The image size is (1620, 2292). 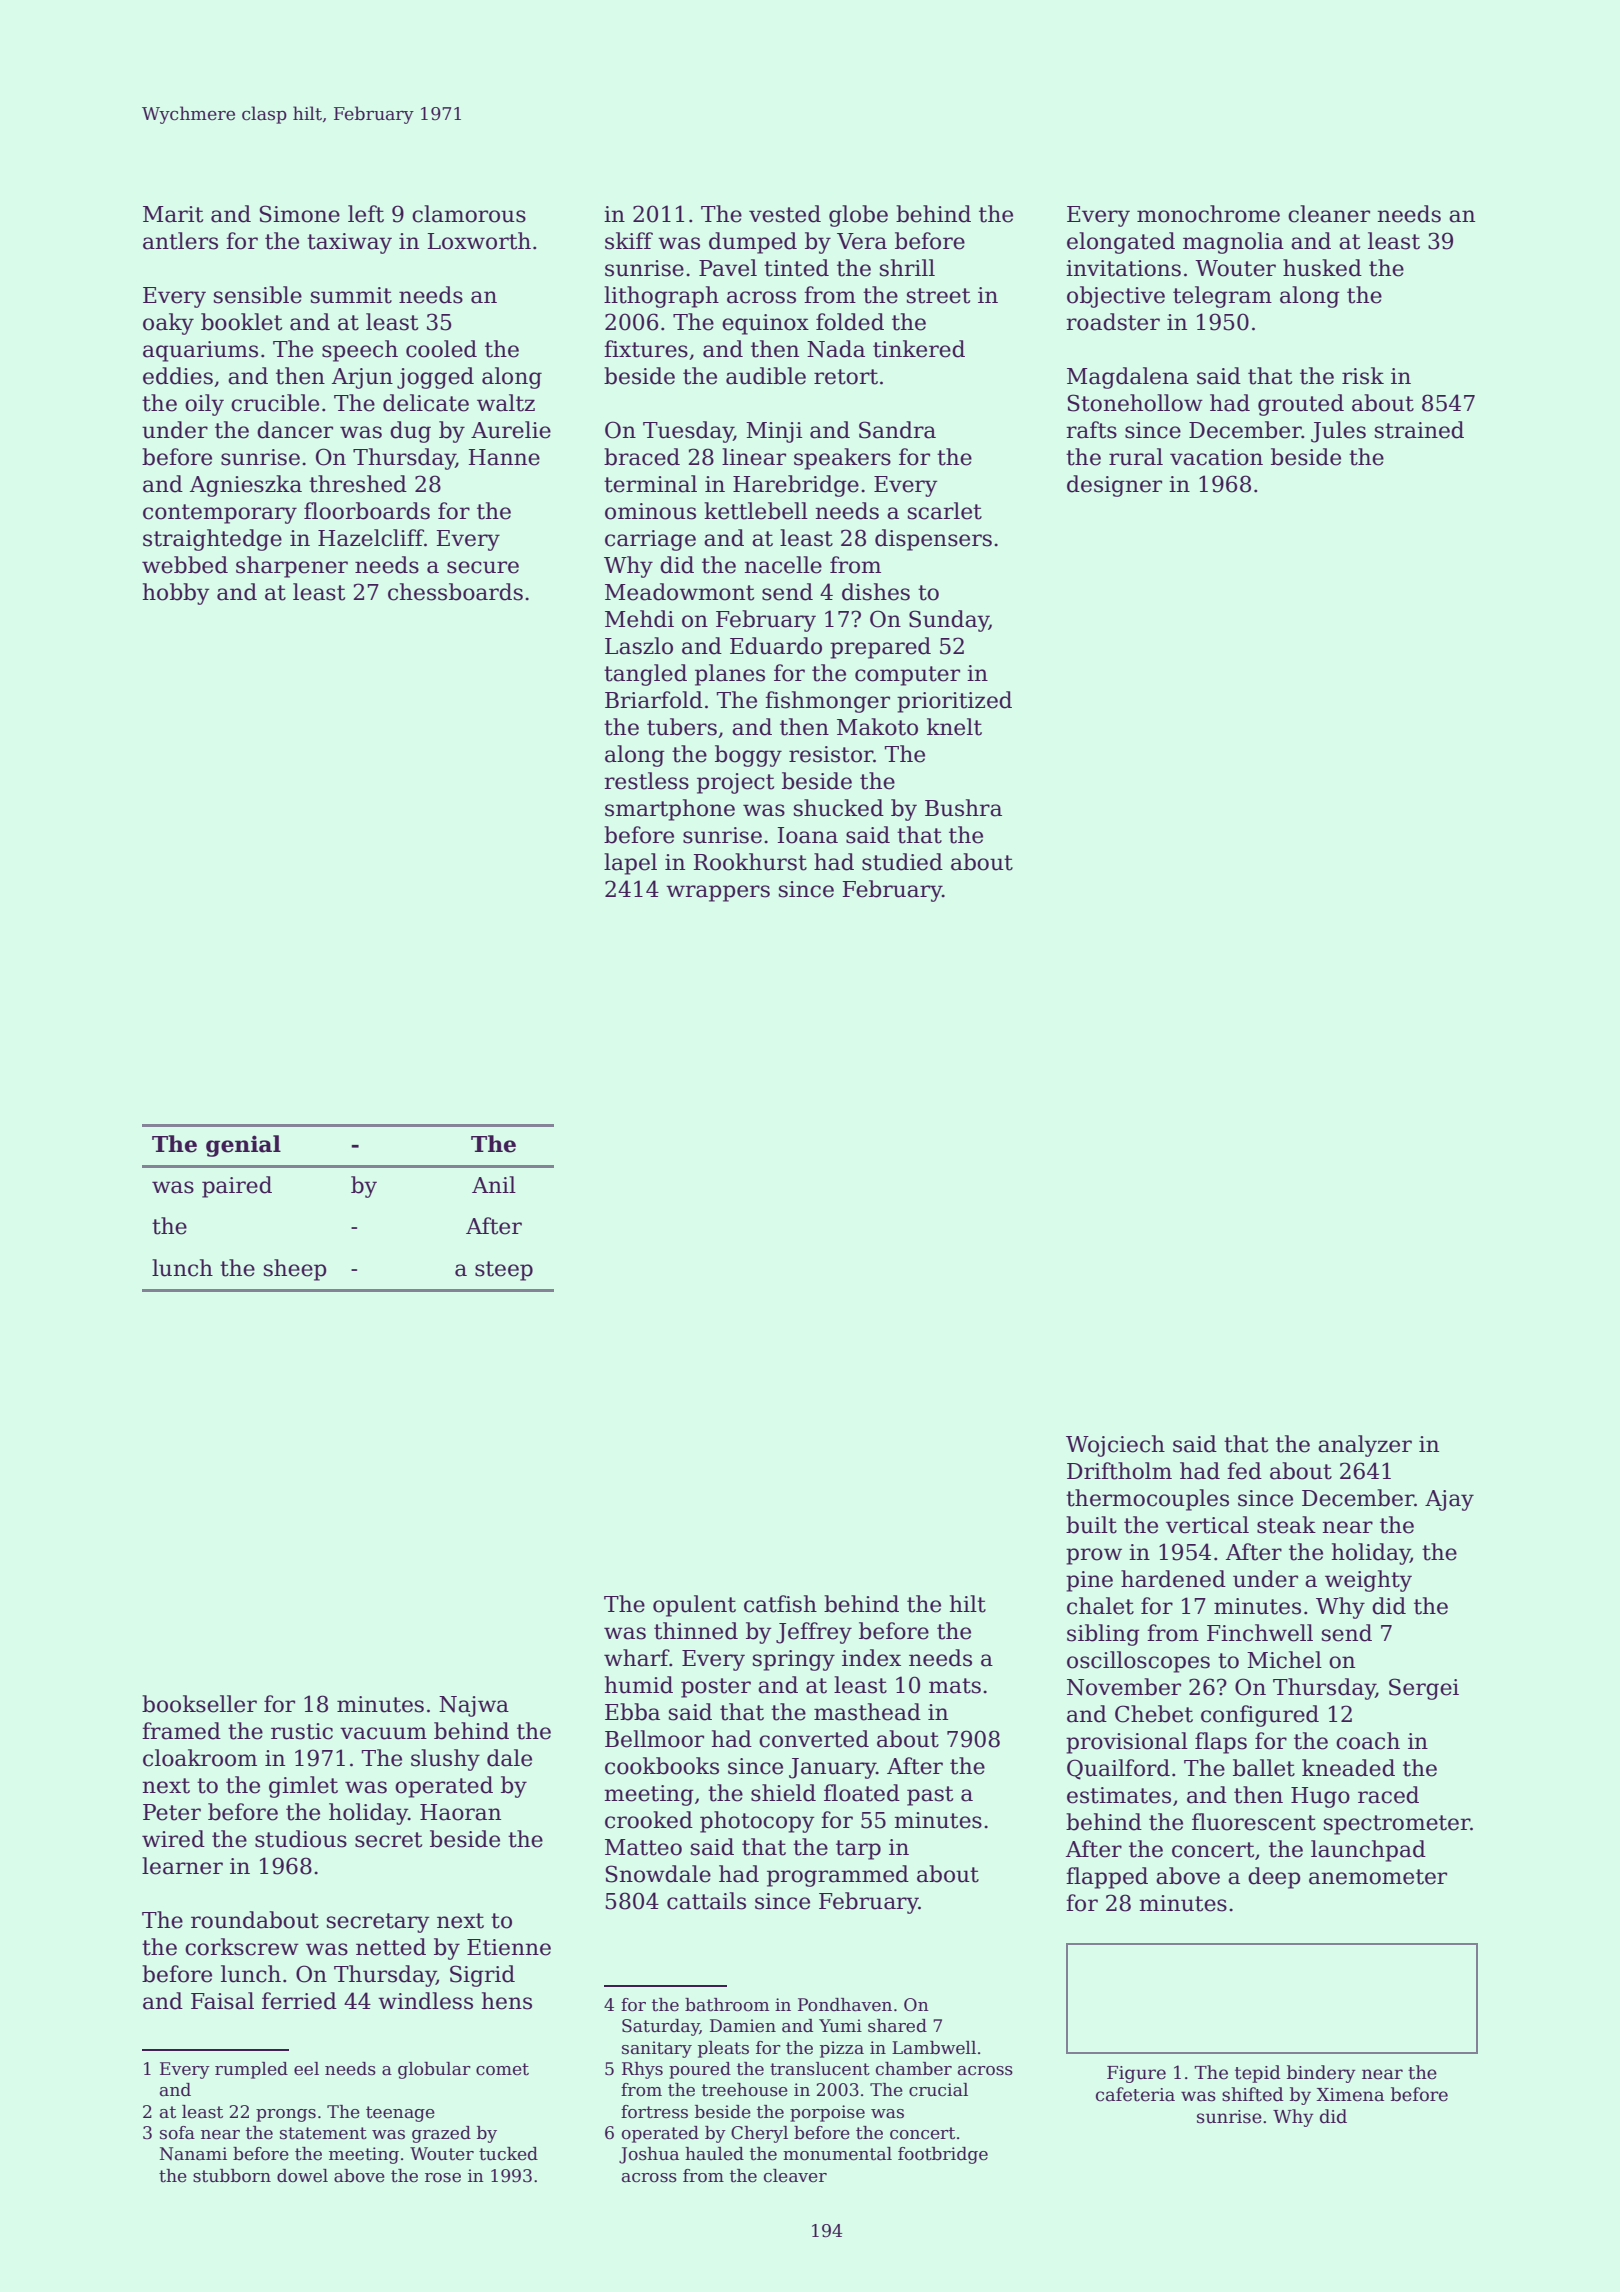 I want to click on rose, so click(x=443, y=2178).
